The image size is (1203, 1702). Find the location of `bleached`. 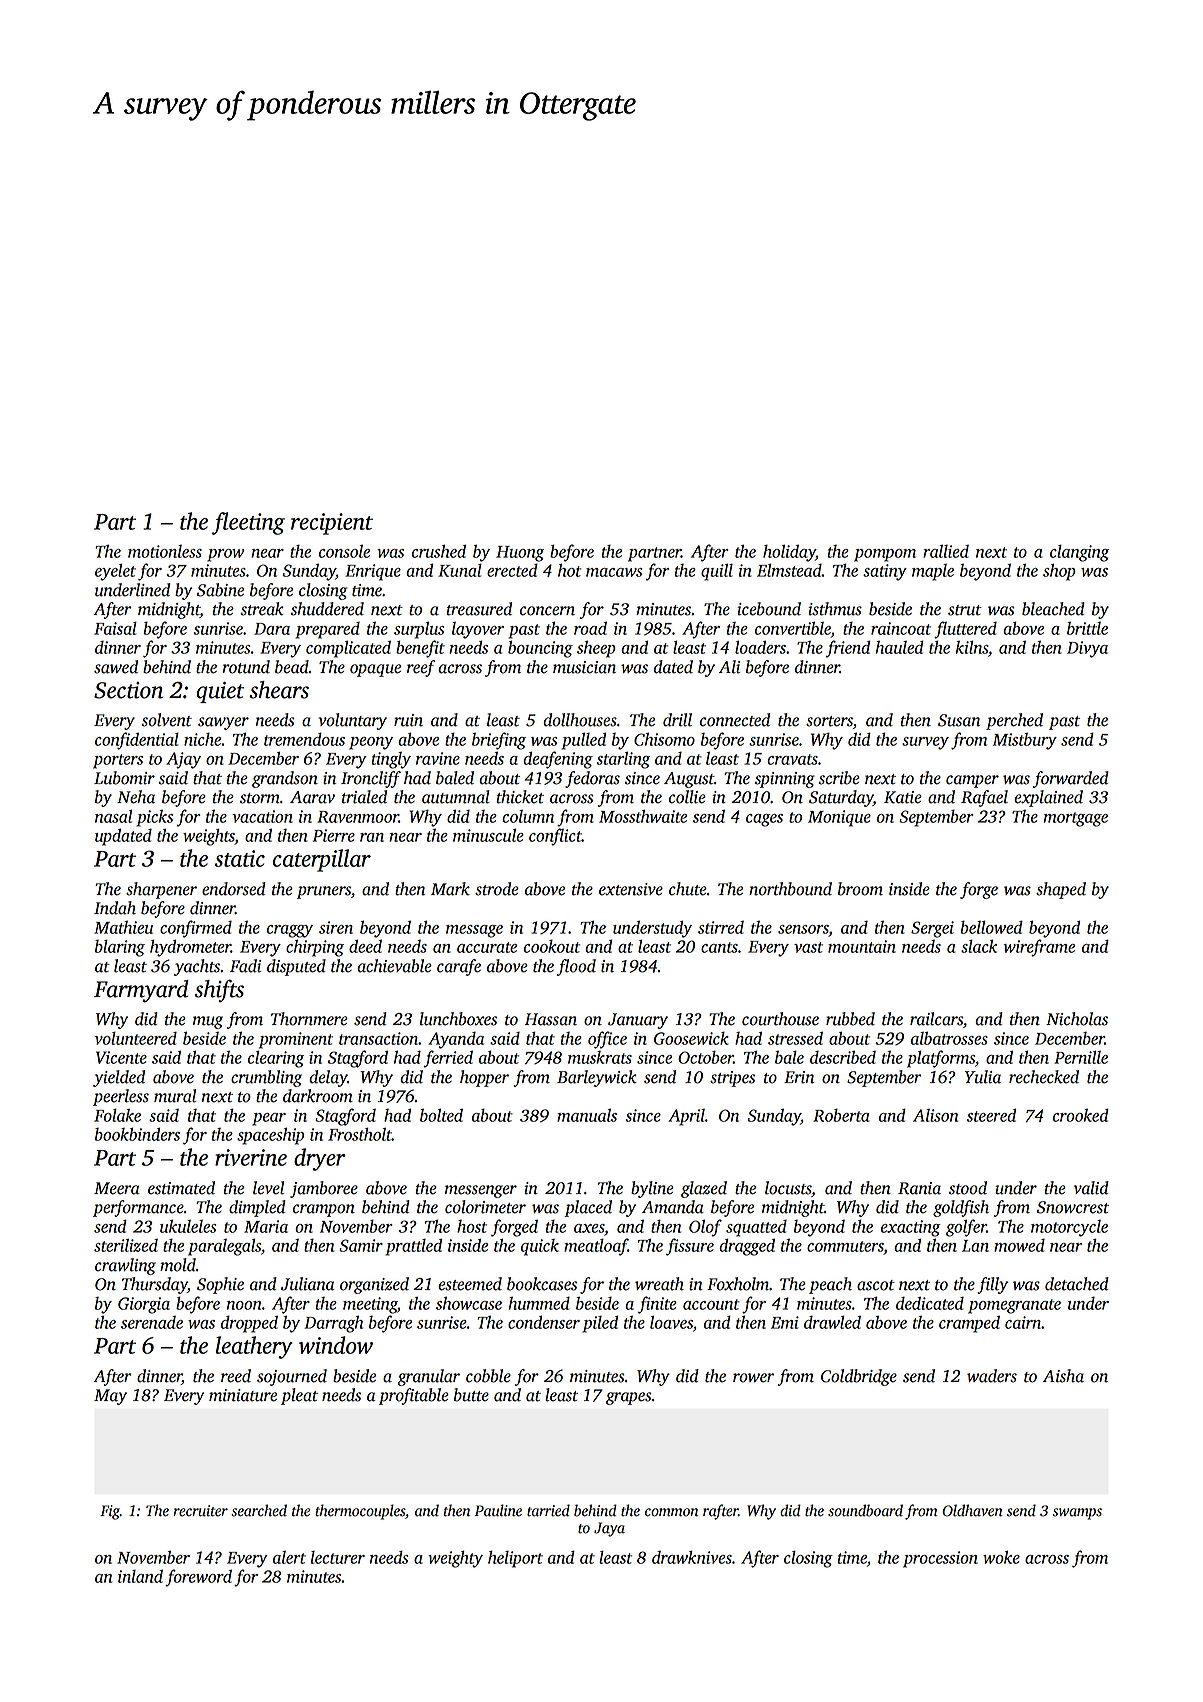

bleached is located at coordinates (1053, 609).
